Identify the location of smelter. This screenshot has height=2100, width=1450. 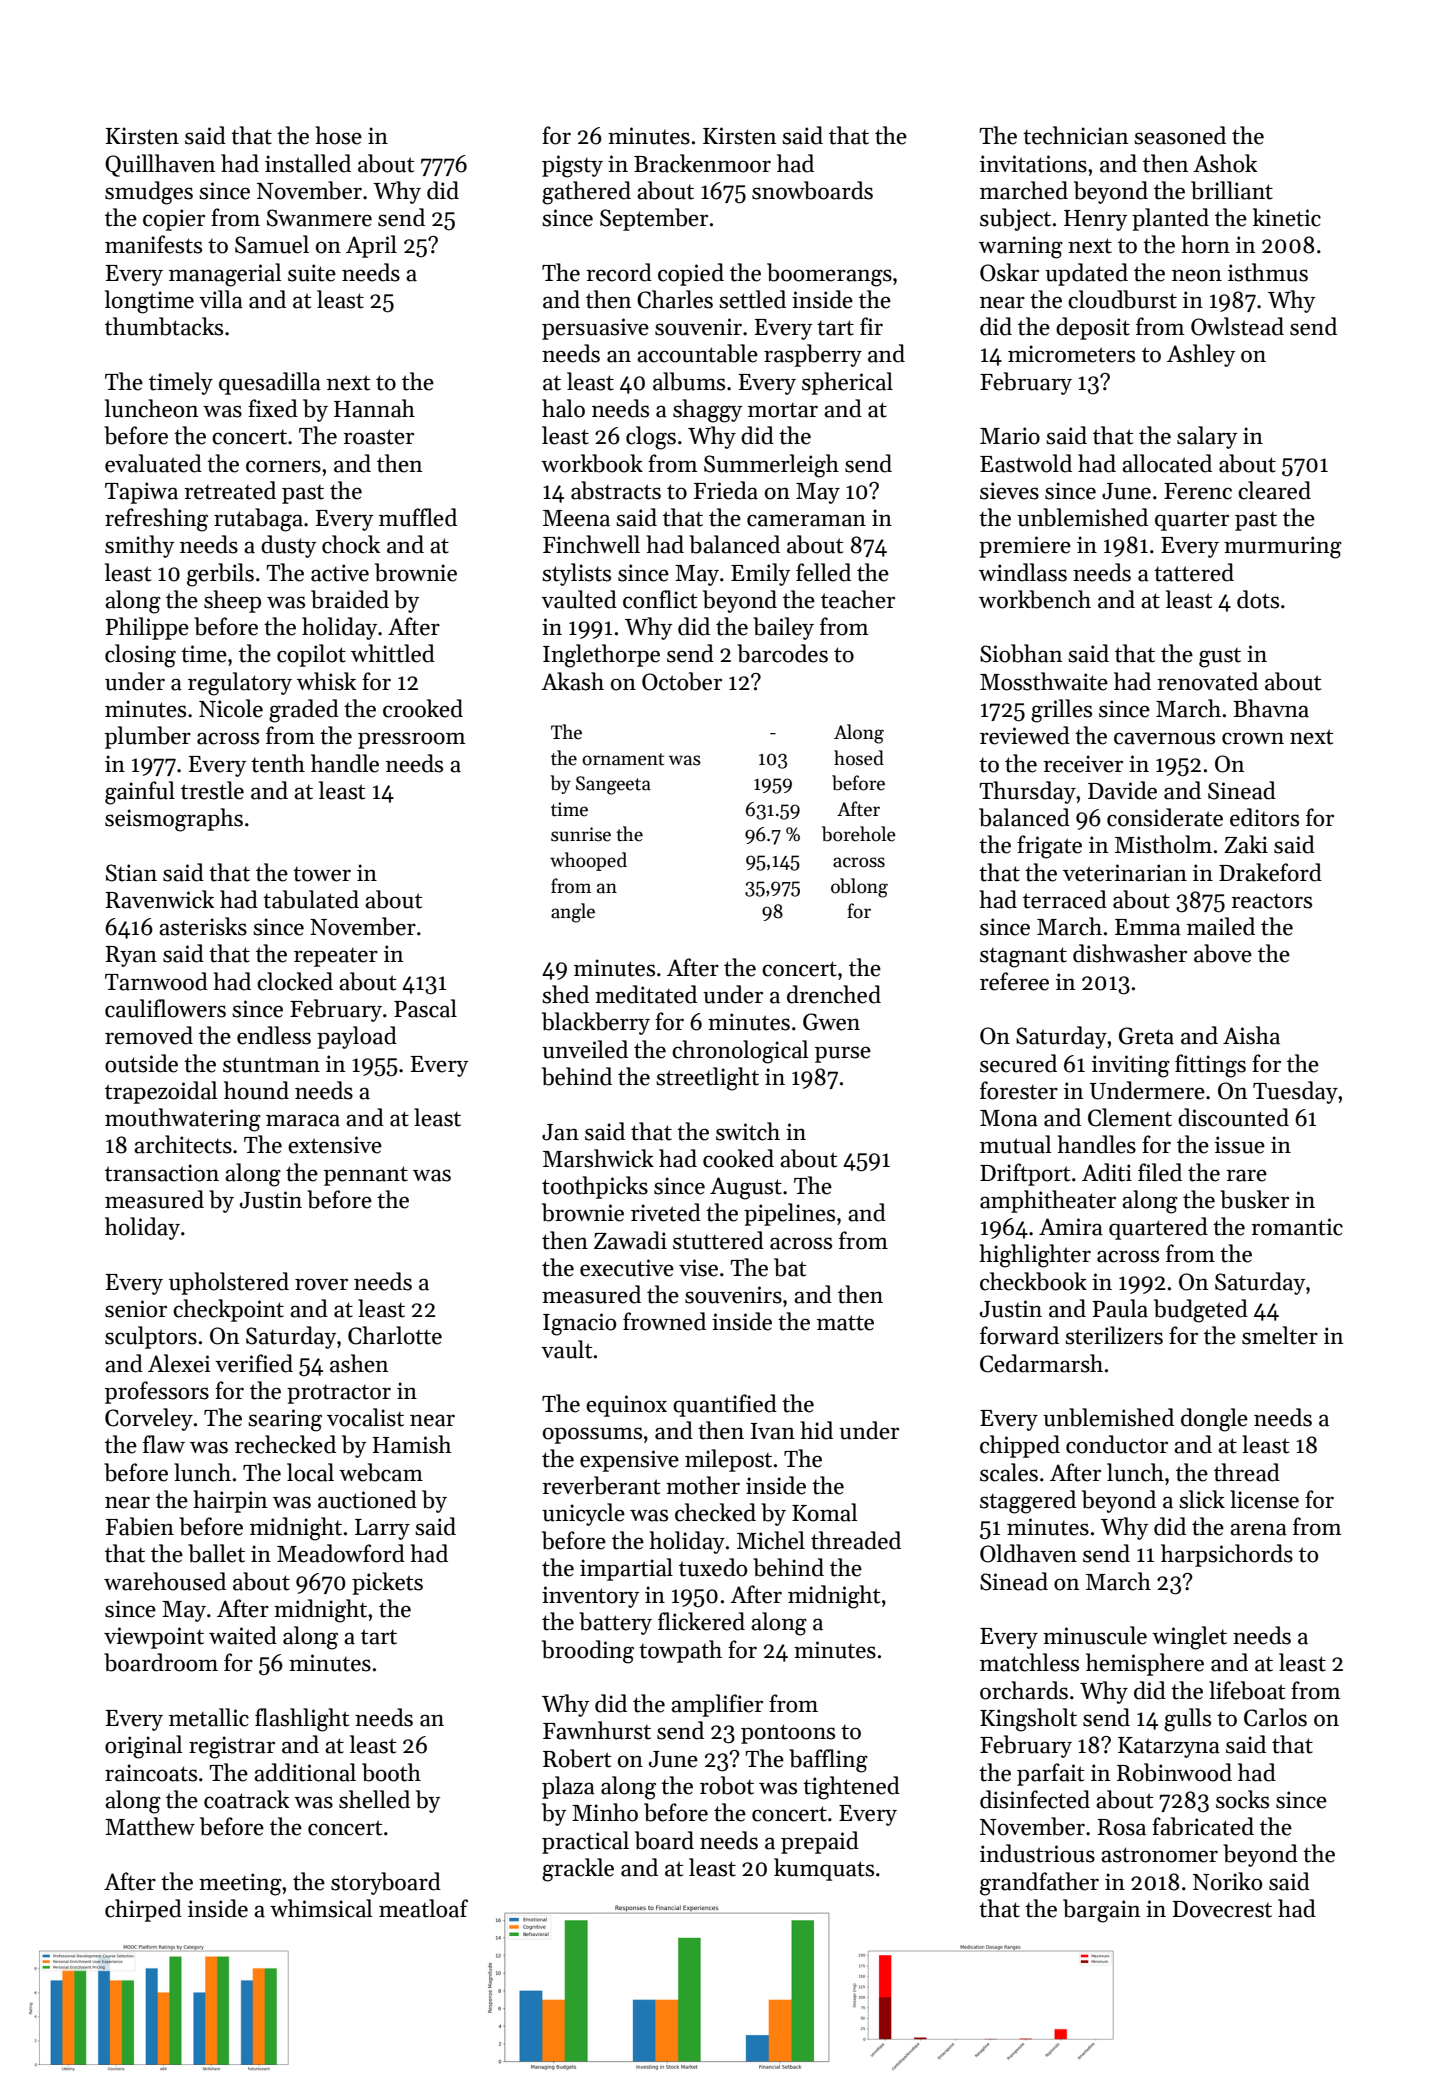
(1280, 1335).
